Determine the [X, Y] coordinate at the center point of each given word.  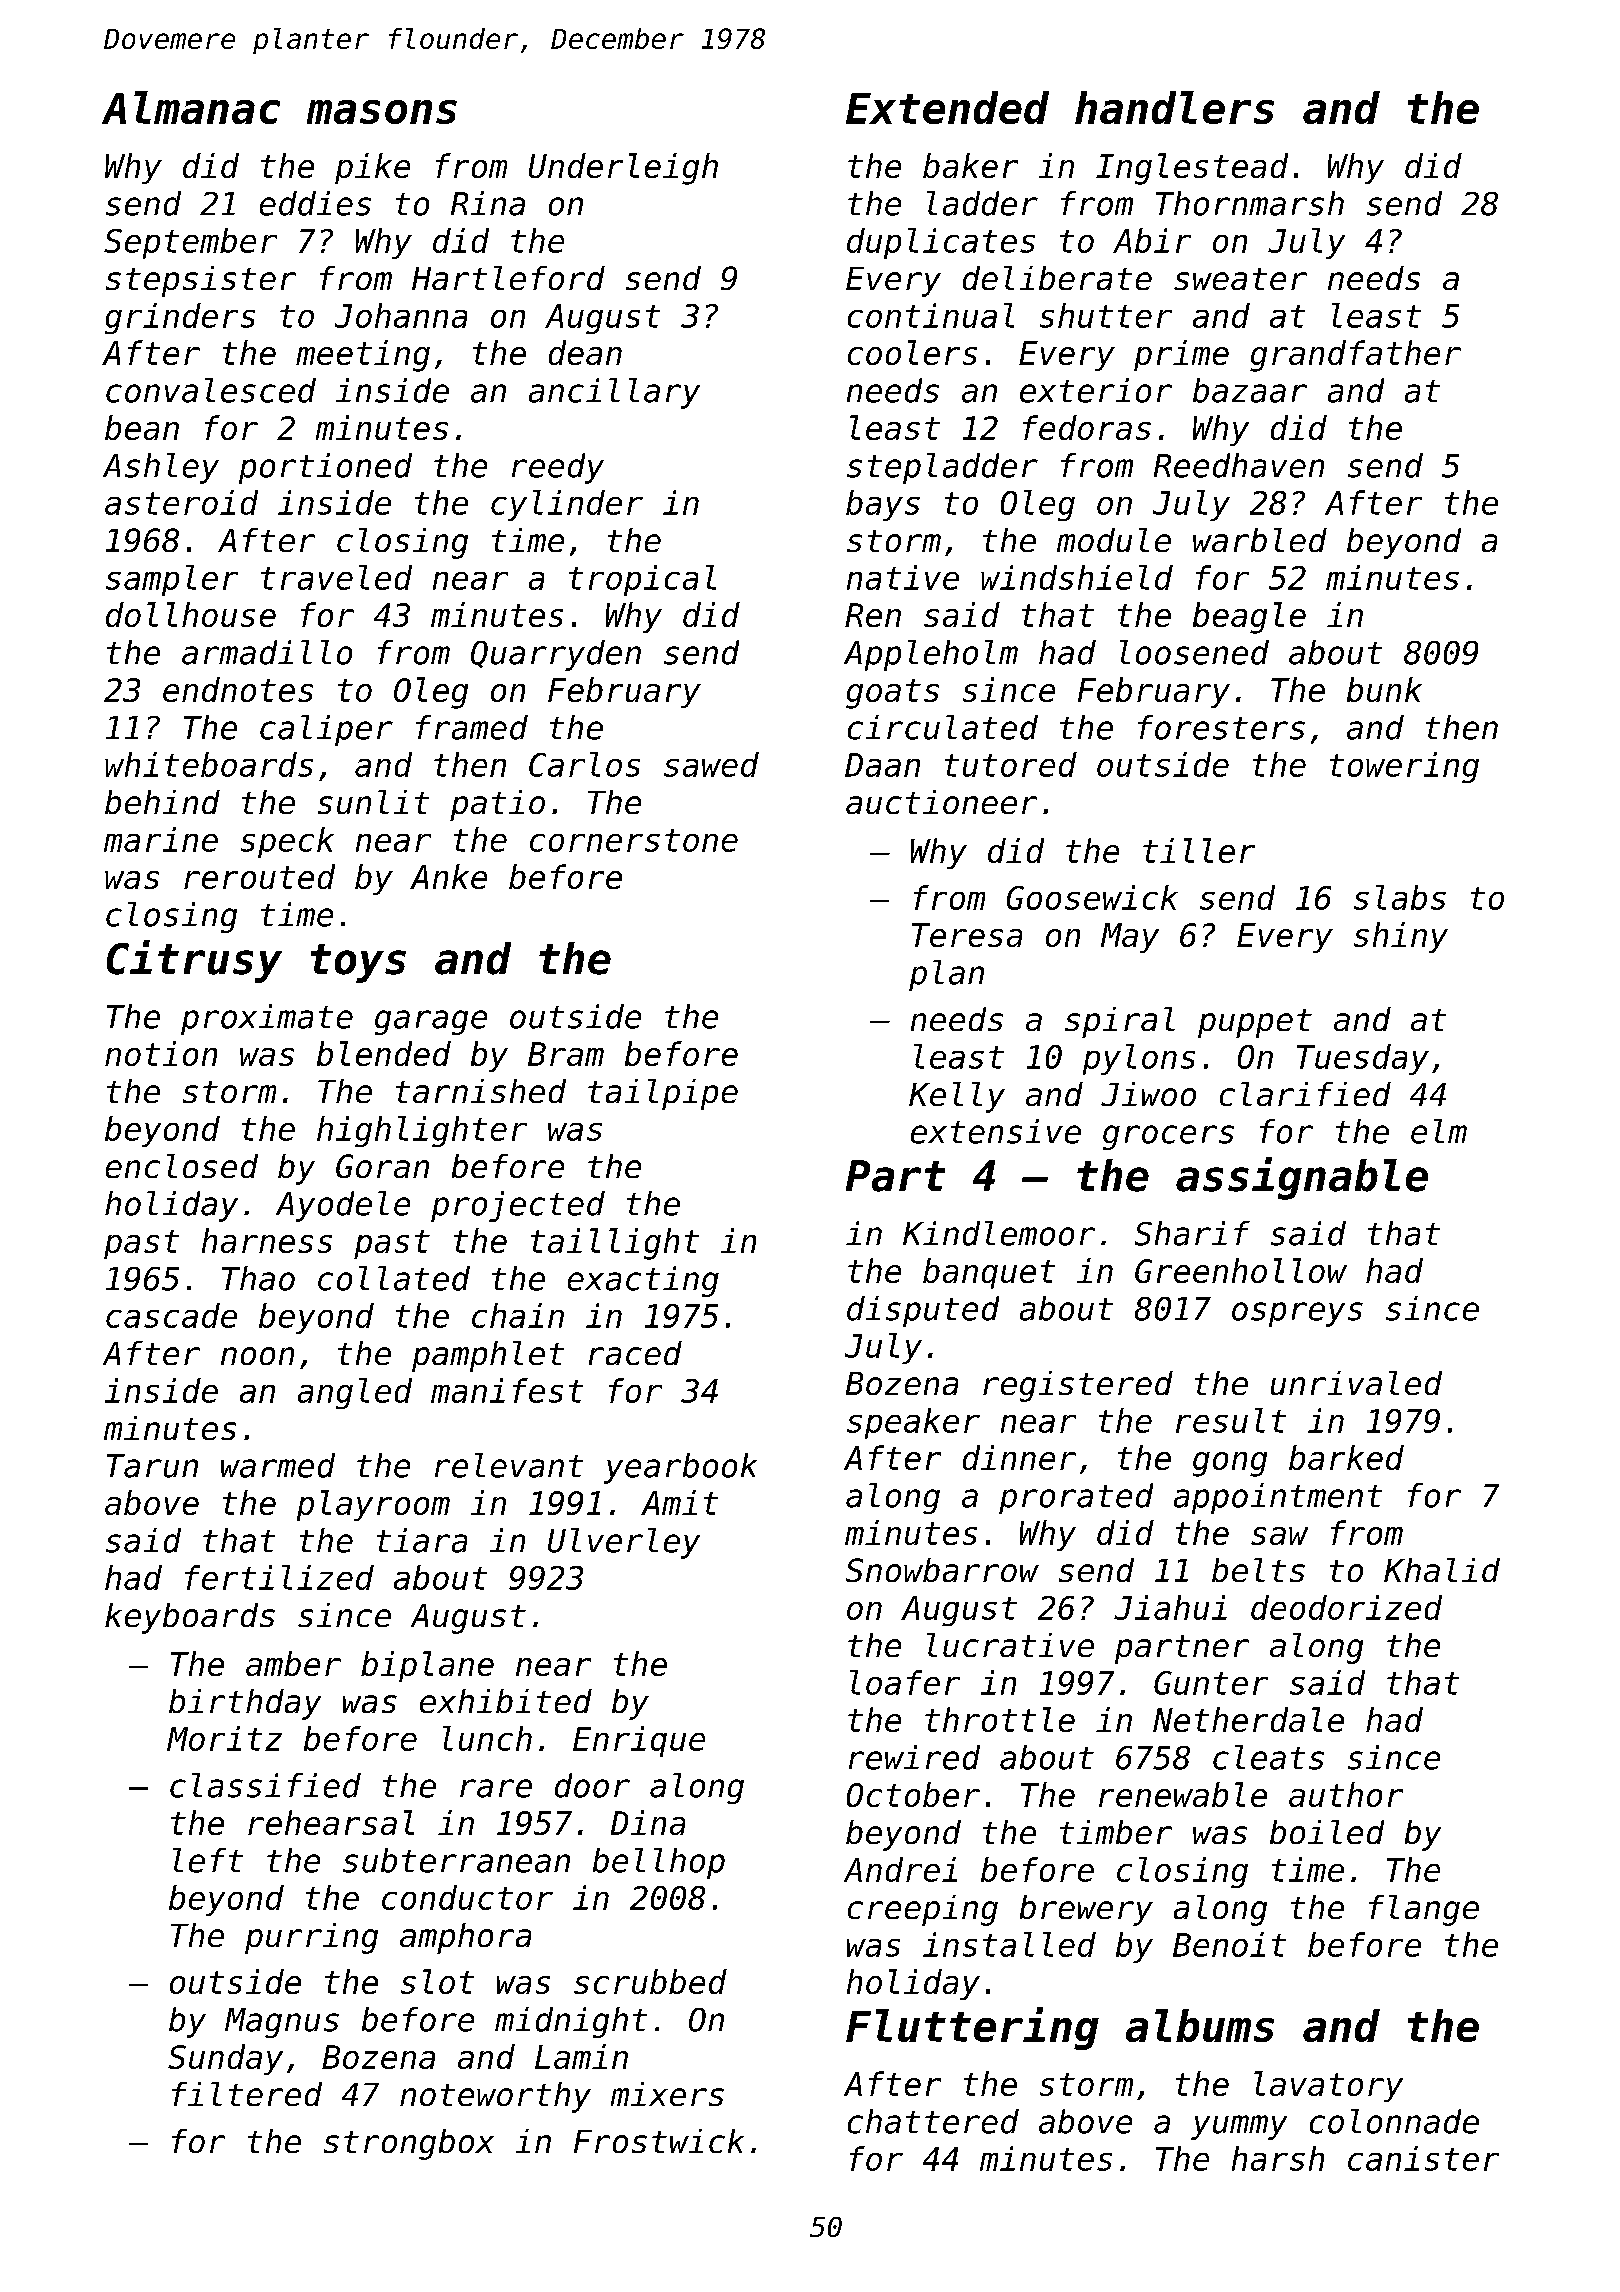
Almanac [191, 107]
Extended [947, 107]
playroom [373, 1505]
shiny [1401, 937]
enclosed [182, 1166]
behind [162, 802]
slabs [1400, 897]
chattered [933, 2121]
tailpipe [663, 1094]
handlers [1174, 107]
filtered [247, 2094]
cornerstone [634, 840]
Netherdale [1248, 1719]
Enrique [639, 1741]
